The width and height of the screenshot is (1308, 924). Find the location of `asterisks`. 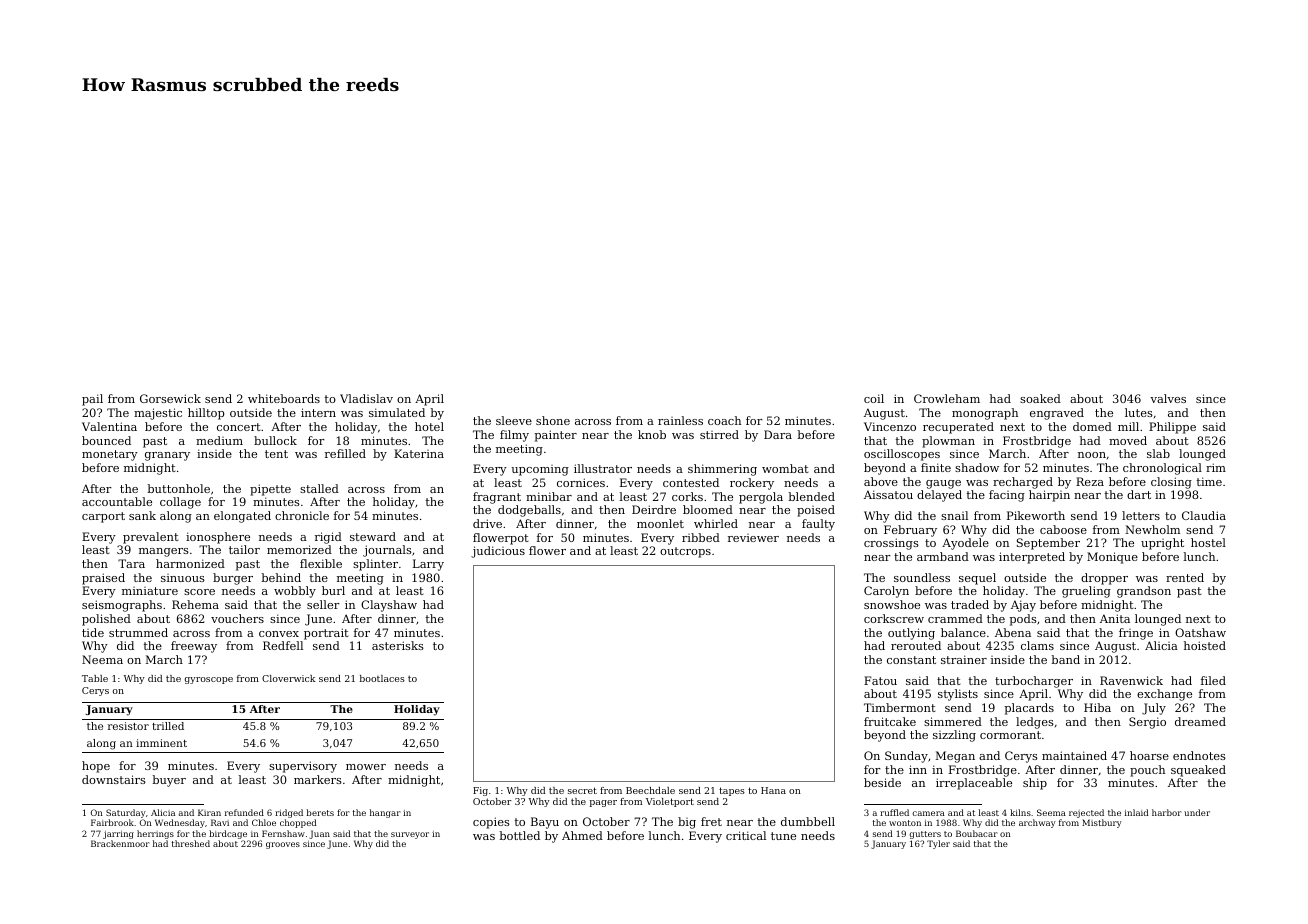

asterisks is located at coordinates (398, 645).
